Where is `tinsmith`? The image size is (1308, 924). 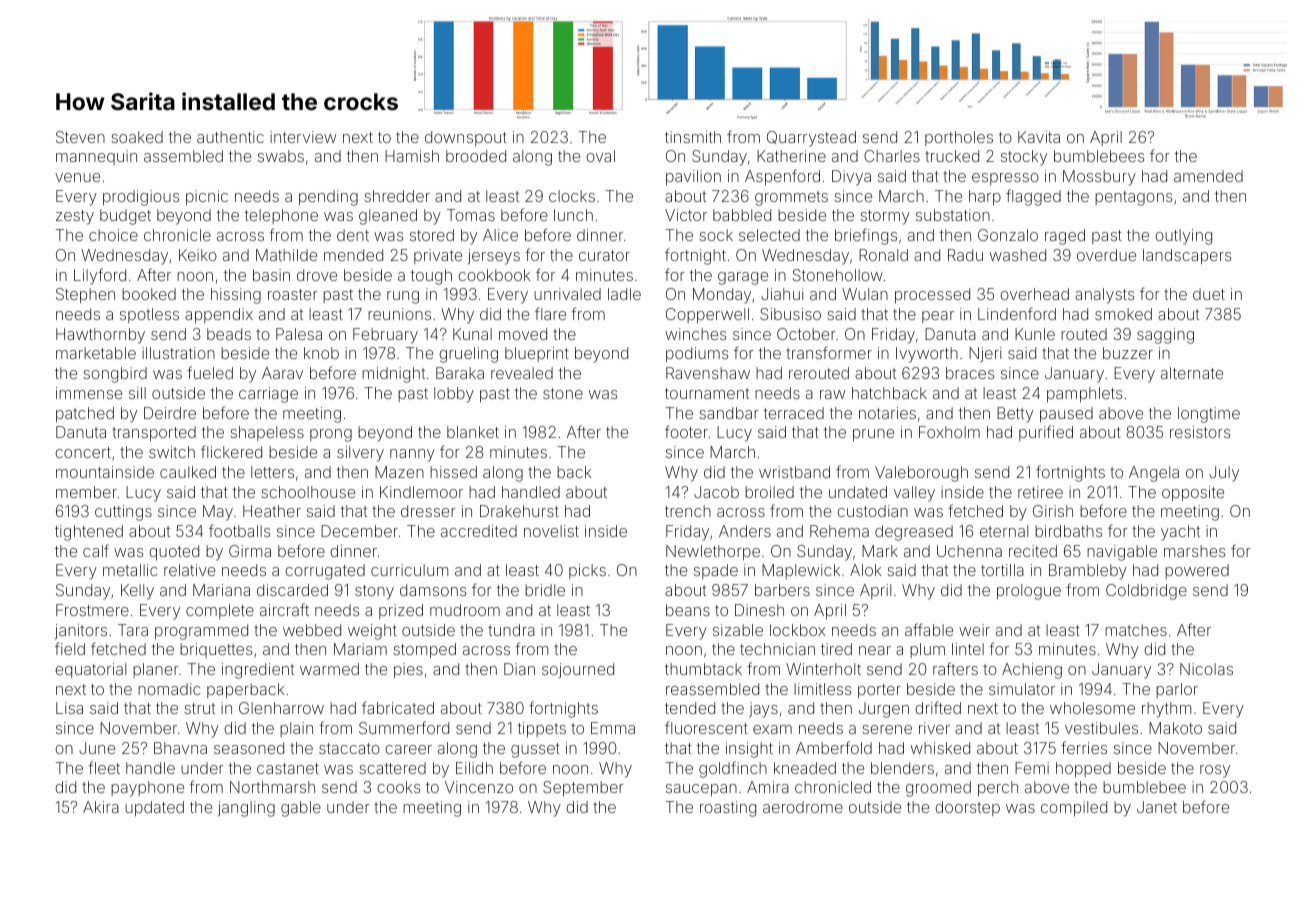
tinsmith is located at coordinates (693, 137).
